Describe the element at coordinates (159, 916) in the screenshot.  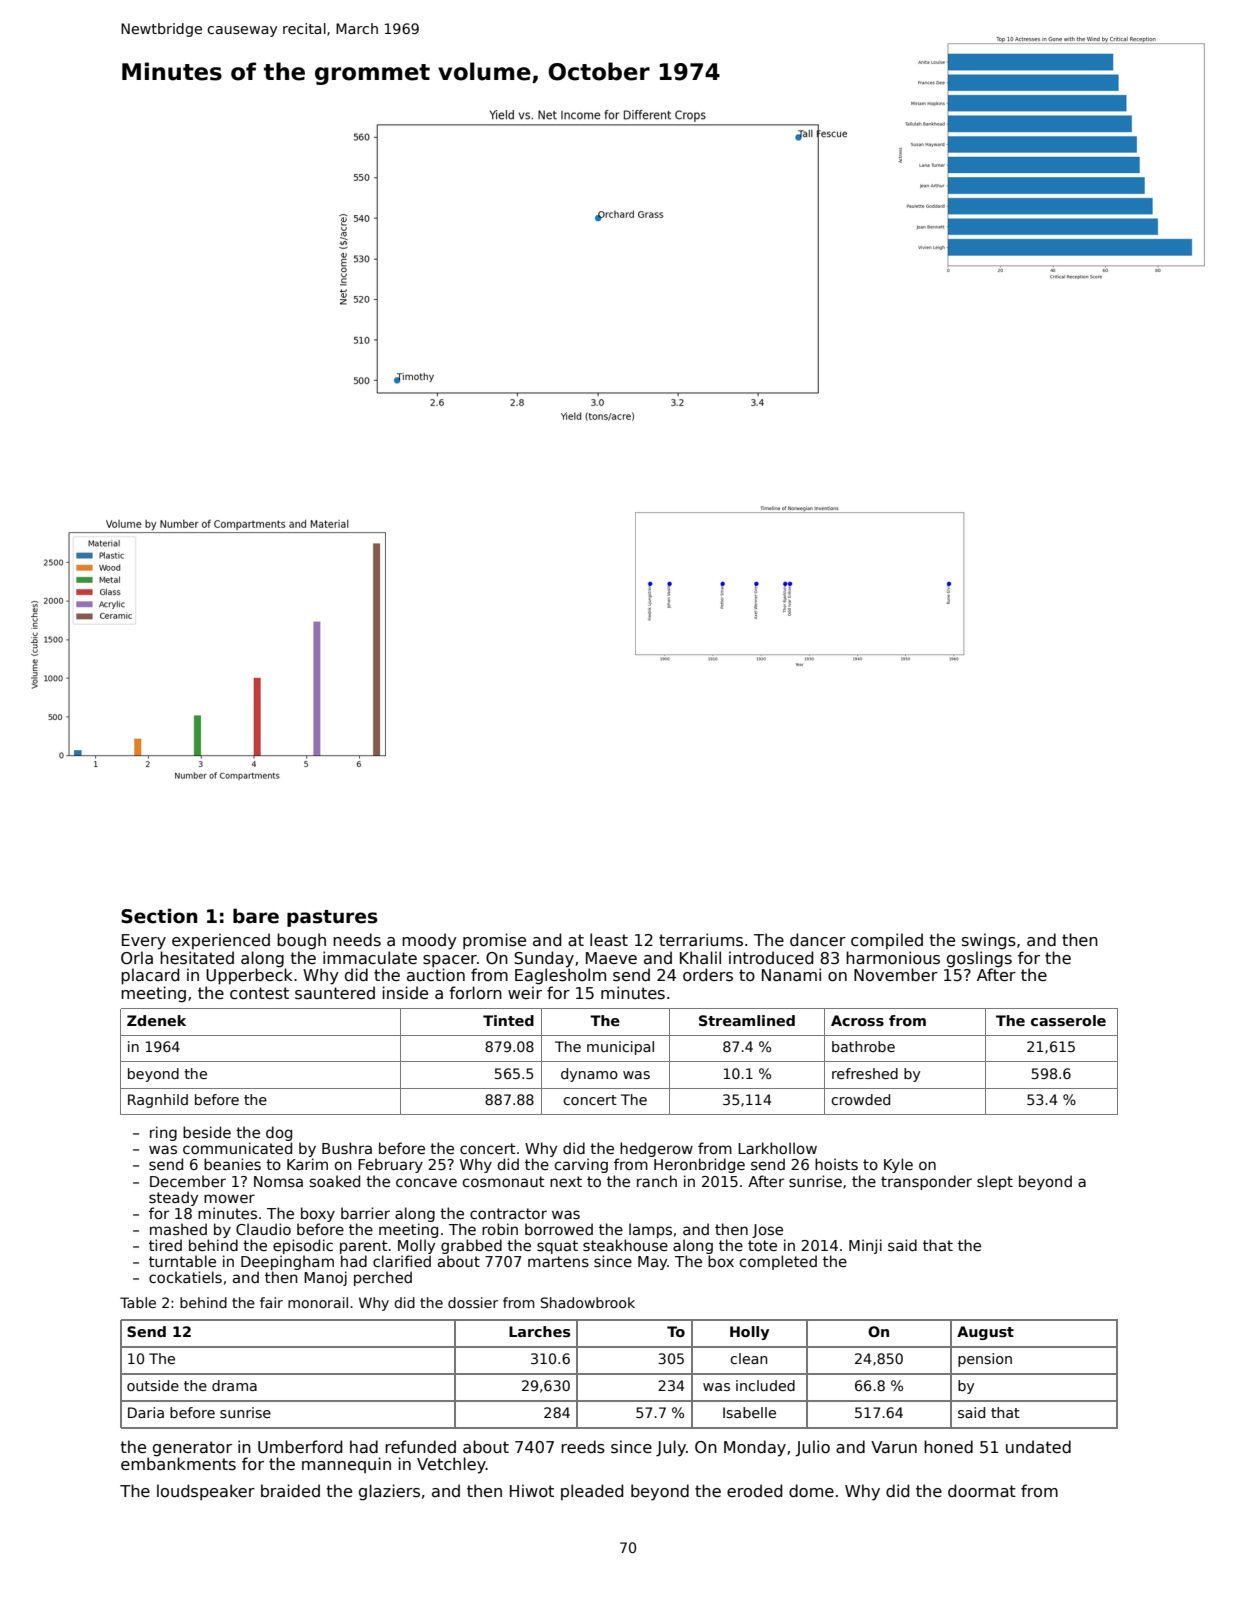
I see `Section` at that location.
